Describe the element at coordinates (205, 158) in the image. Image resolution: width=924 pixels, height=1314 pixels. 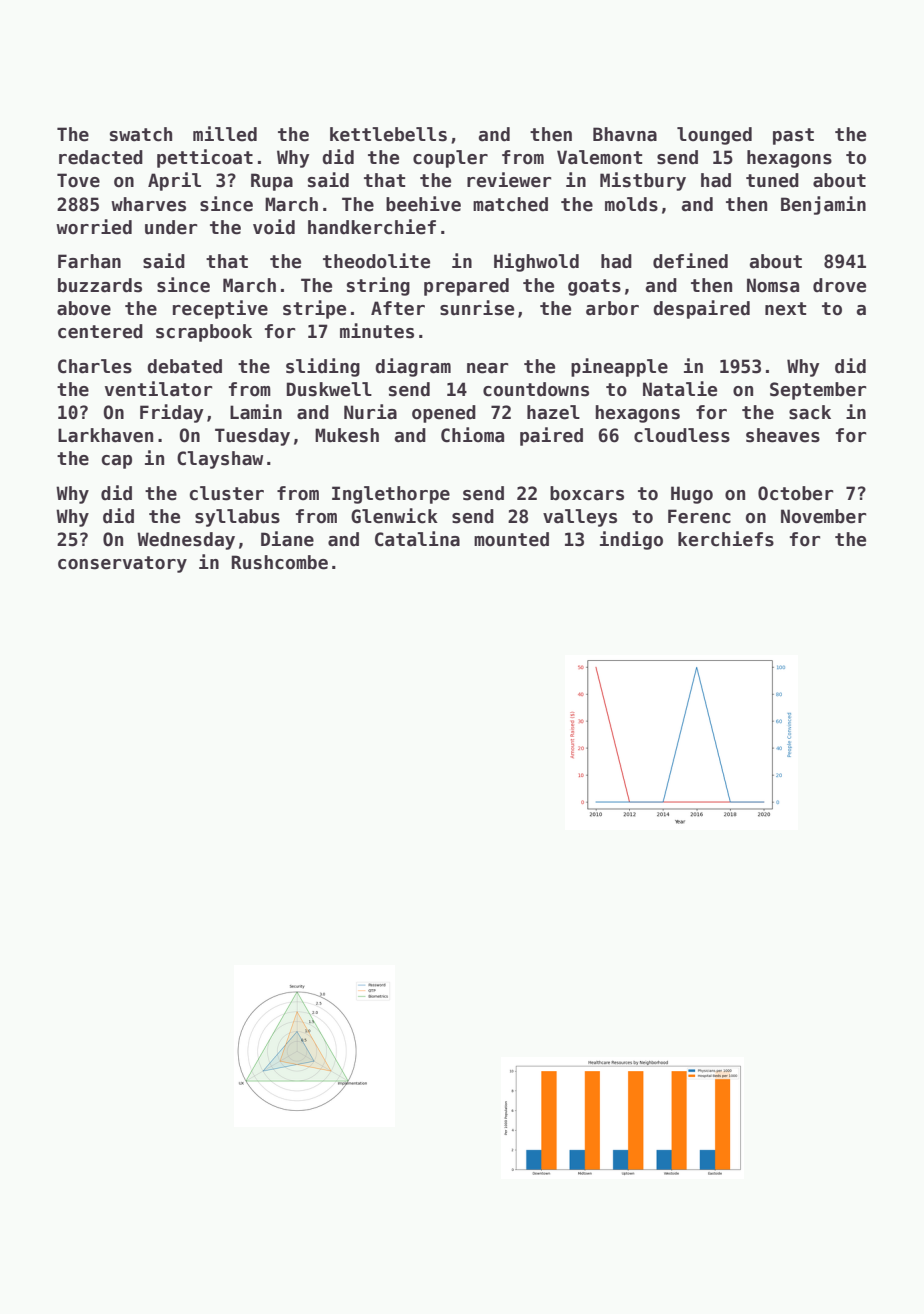
I see `petticoat` at that location.
